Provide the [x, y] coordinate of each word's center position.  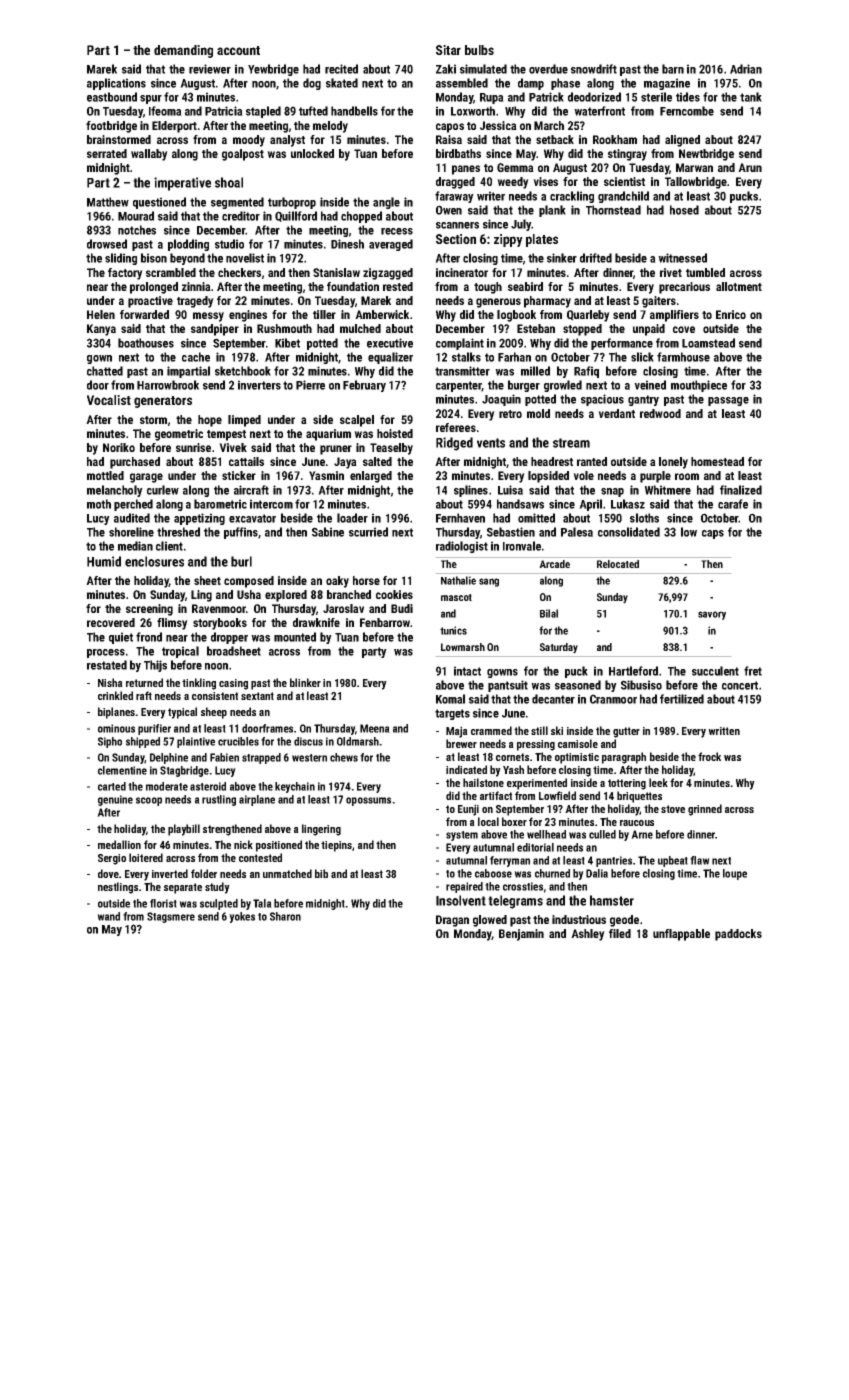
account [238, 50]
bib [321, 873]
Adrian [746, 69]
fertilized [682, 699]
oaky [337, 582]
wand [108, 916]
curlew [163, 490]
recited [341, 69]
